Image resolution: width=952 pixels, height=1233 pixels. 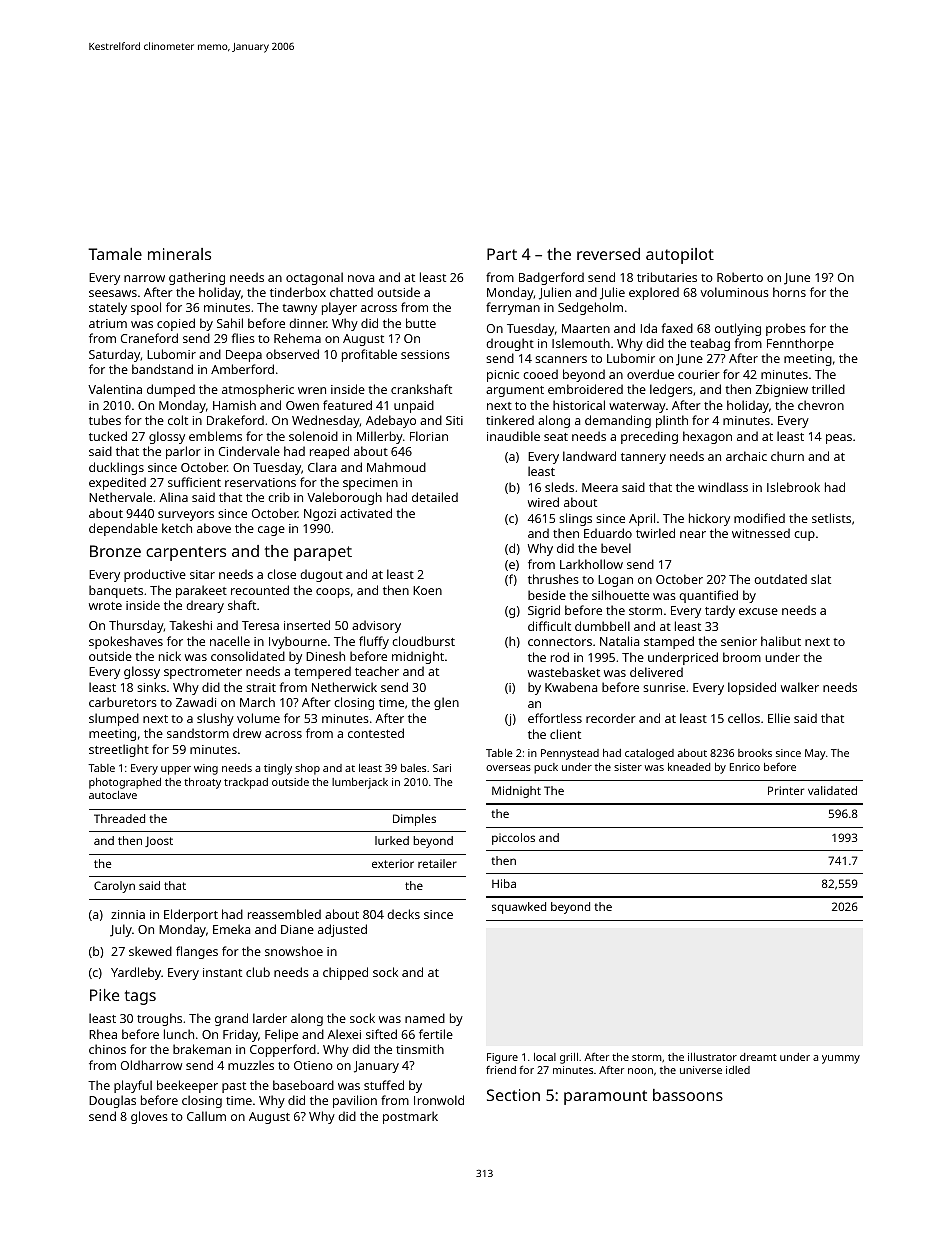 I want to click on voluminous, so click(x=734, y=292).
